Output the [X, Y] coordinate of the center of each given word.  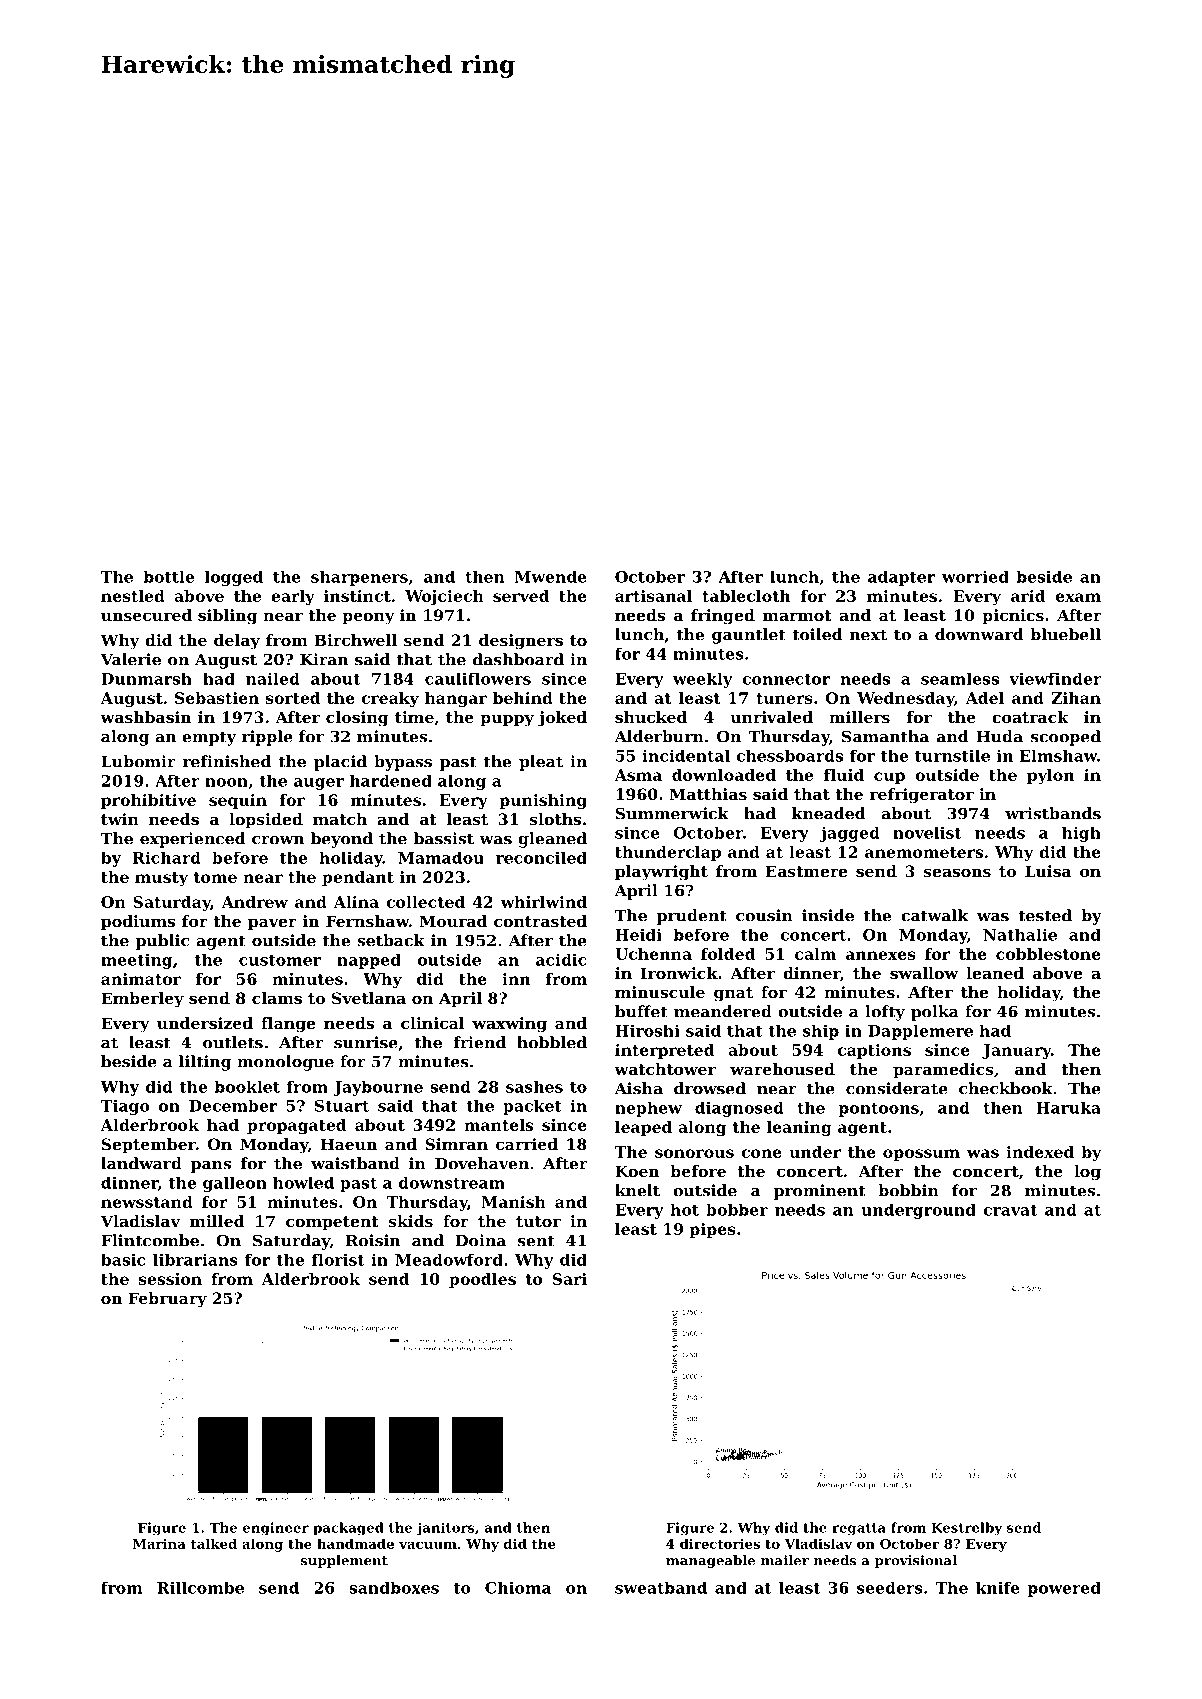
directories [720, 1543]
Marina [159, 1544]
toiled [817, 634]
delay [237, 642]
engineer [276, 1528]
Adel [984, 698]
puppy [507, 720]
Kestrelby [967, 1528]
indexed [1040, 1152]
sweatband [661, 1588]
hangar [456, 699]
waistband [355, 1163]
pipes [712, 1230]
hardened [391, 781]
